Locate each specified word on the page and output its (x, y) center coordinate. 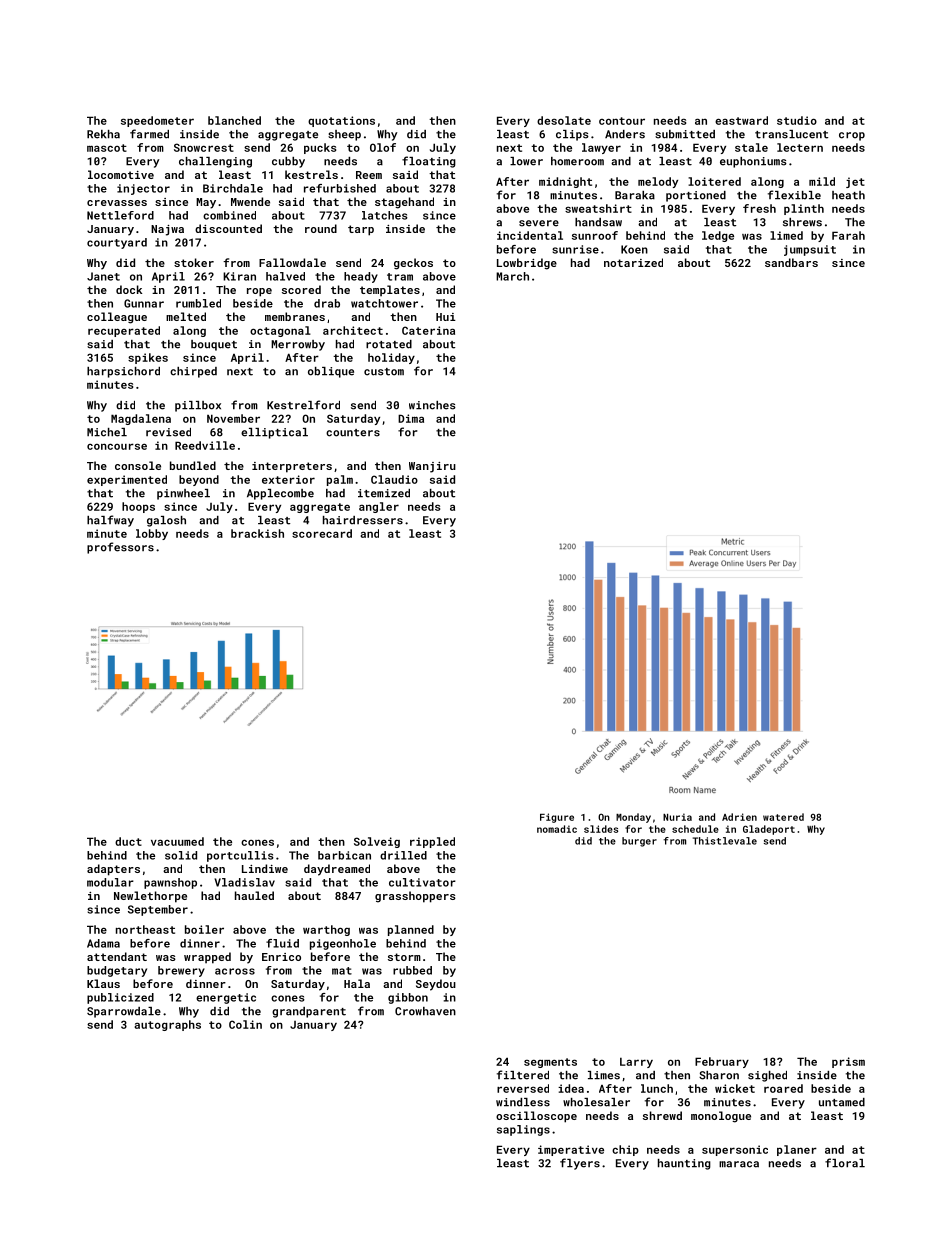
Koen (634, 249)
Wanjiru (432, 467)
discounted (228, 228)
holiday (391, 358)
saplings (523, 1130)
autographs (167, 1025)
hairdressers (363, 520)
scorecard (322, 533)
